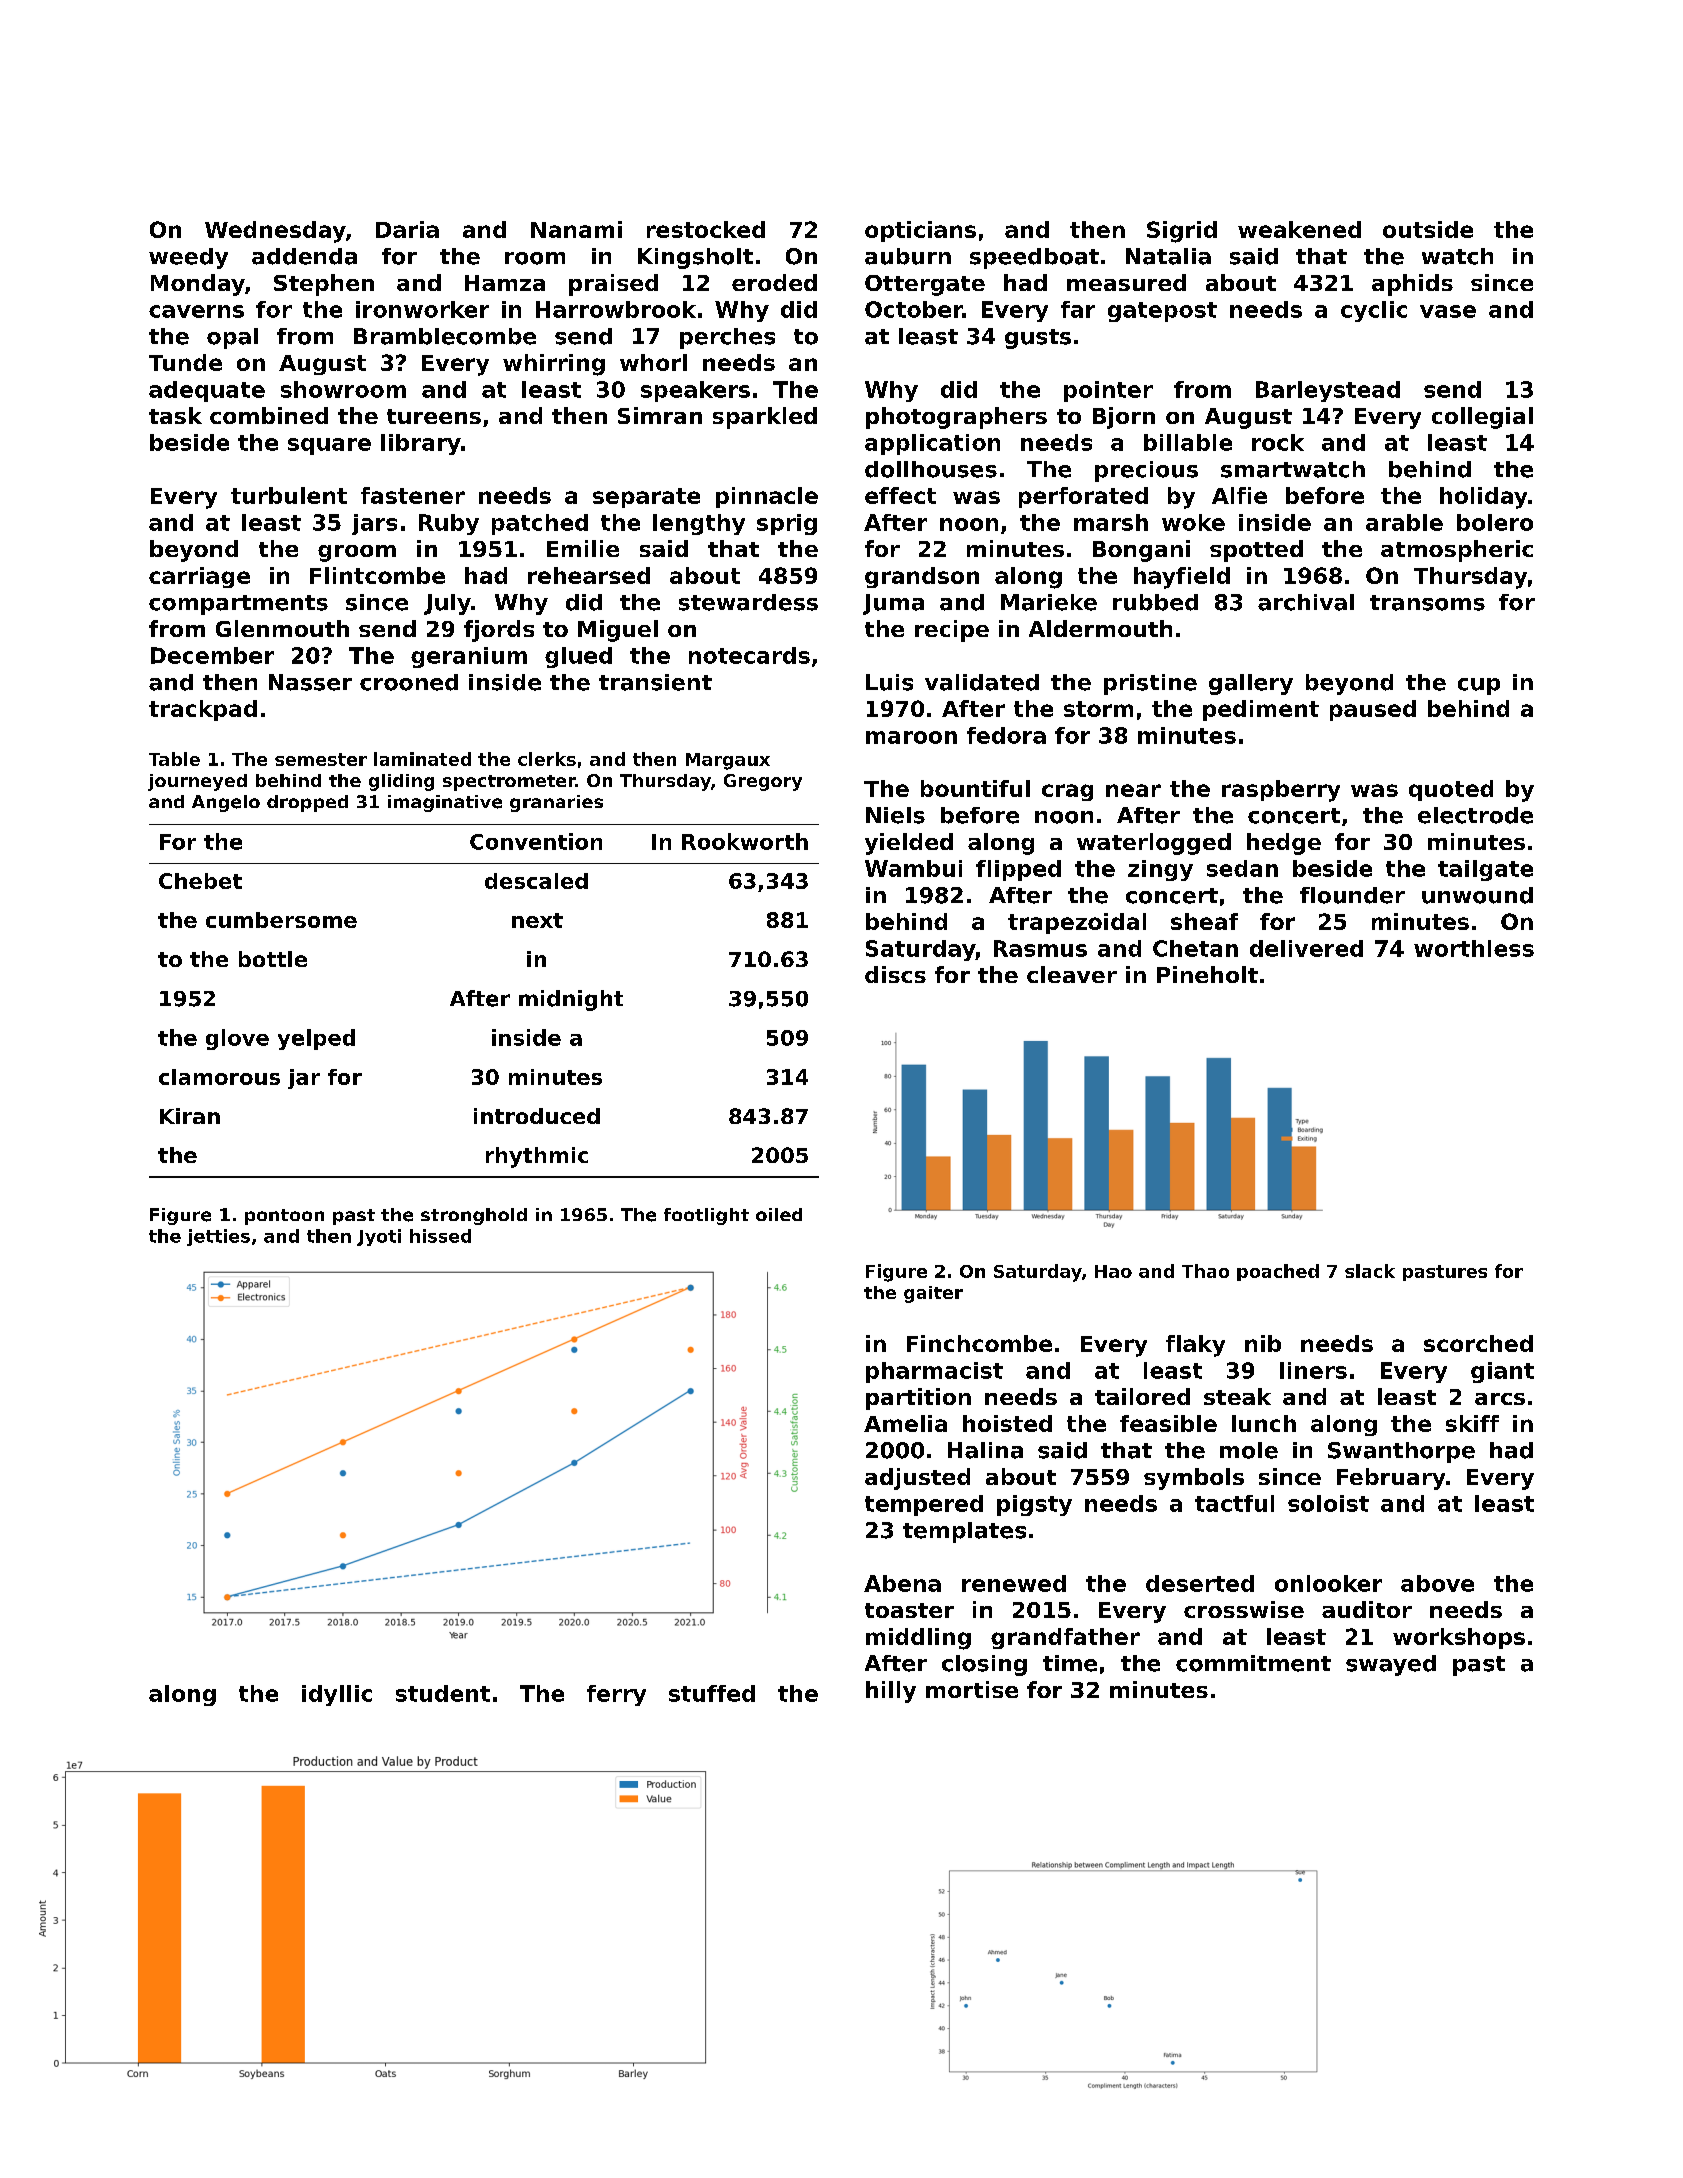 The image size is (1683, 2178). What do you see at coordinates (443, 1693) in the document?
I see `student` at bounding box center [443, 1693].
